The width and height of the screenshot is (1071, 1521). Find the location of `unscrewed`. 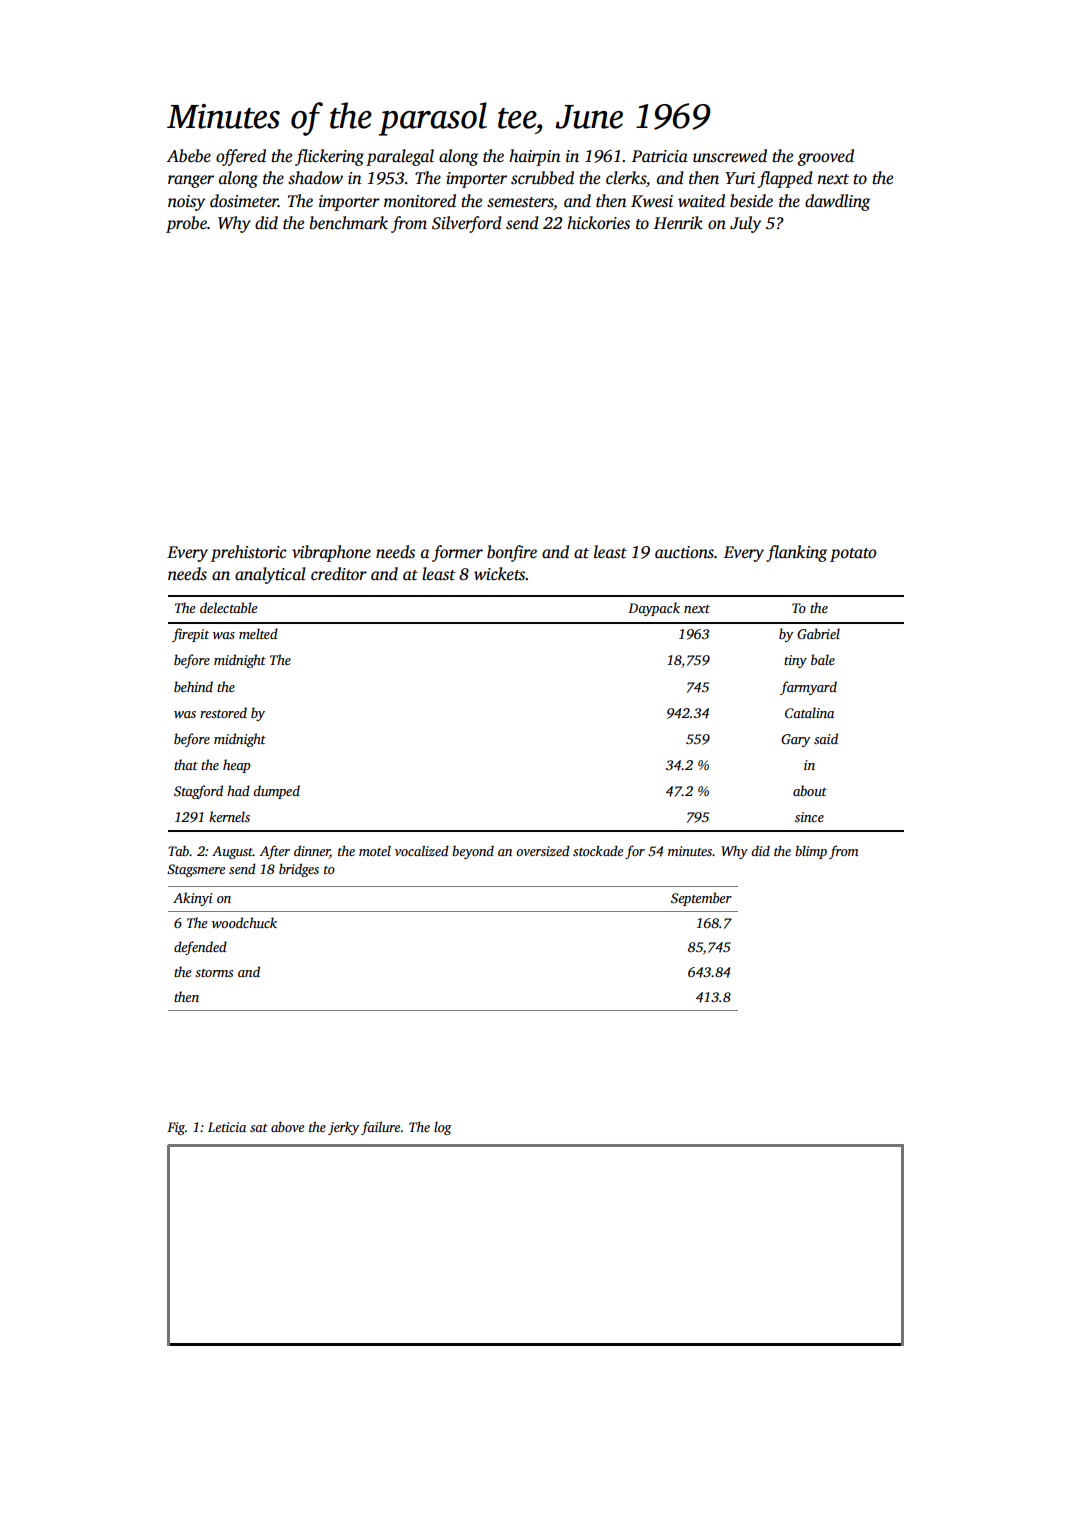

unscrewed is located at coordinates (730, 156).
